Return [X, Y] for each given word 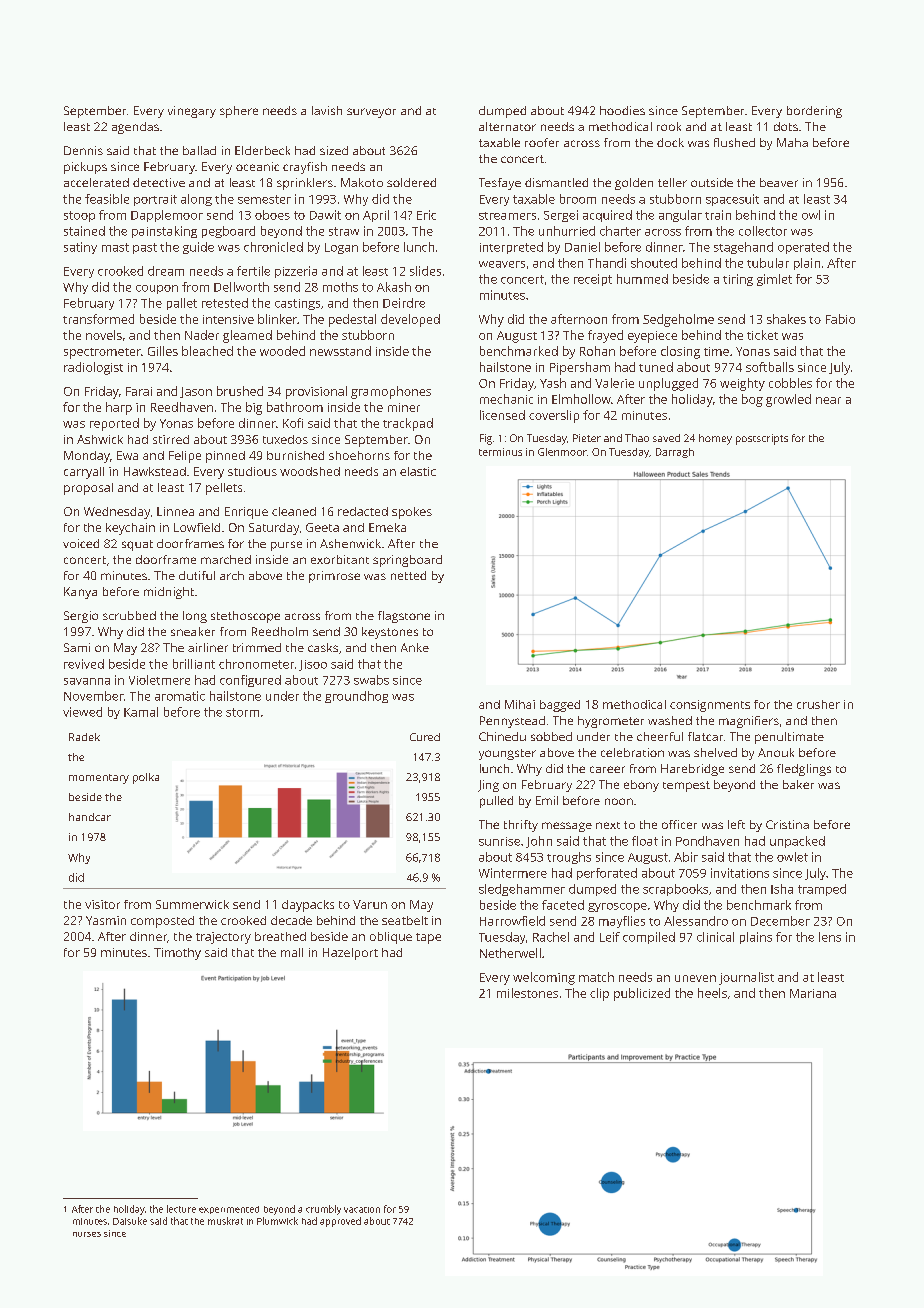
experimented [229, 1210]
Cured [425, 737]
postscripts [762, 439]
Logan [341, 248]
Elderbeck [262, 150]
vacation [362, 1210]
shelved [715, 752]
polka [146, 778]
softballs [770, 367]
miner [404, 407]
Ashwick [100, 439]
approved [340, 1222]
